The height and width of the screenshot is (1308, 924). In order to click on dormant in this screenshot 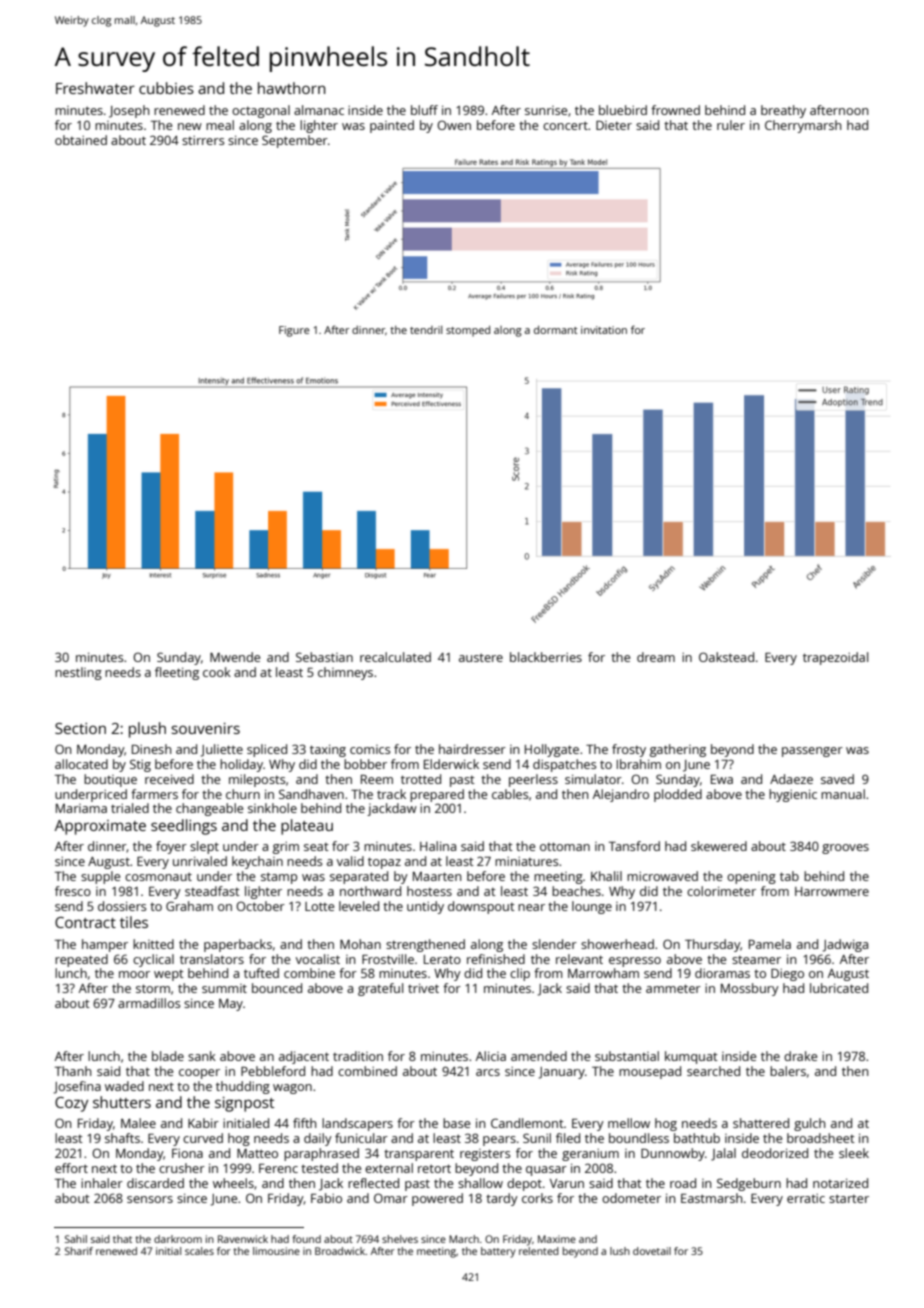, I will do `click(555, 329)`.
